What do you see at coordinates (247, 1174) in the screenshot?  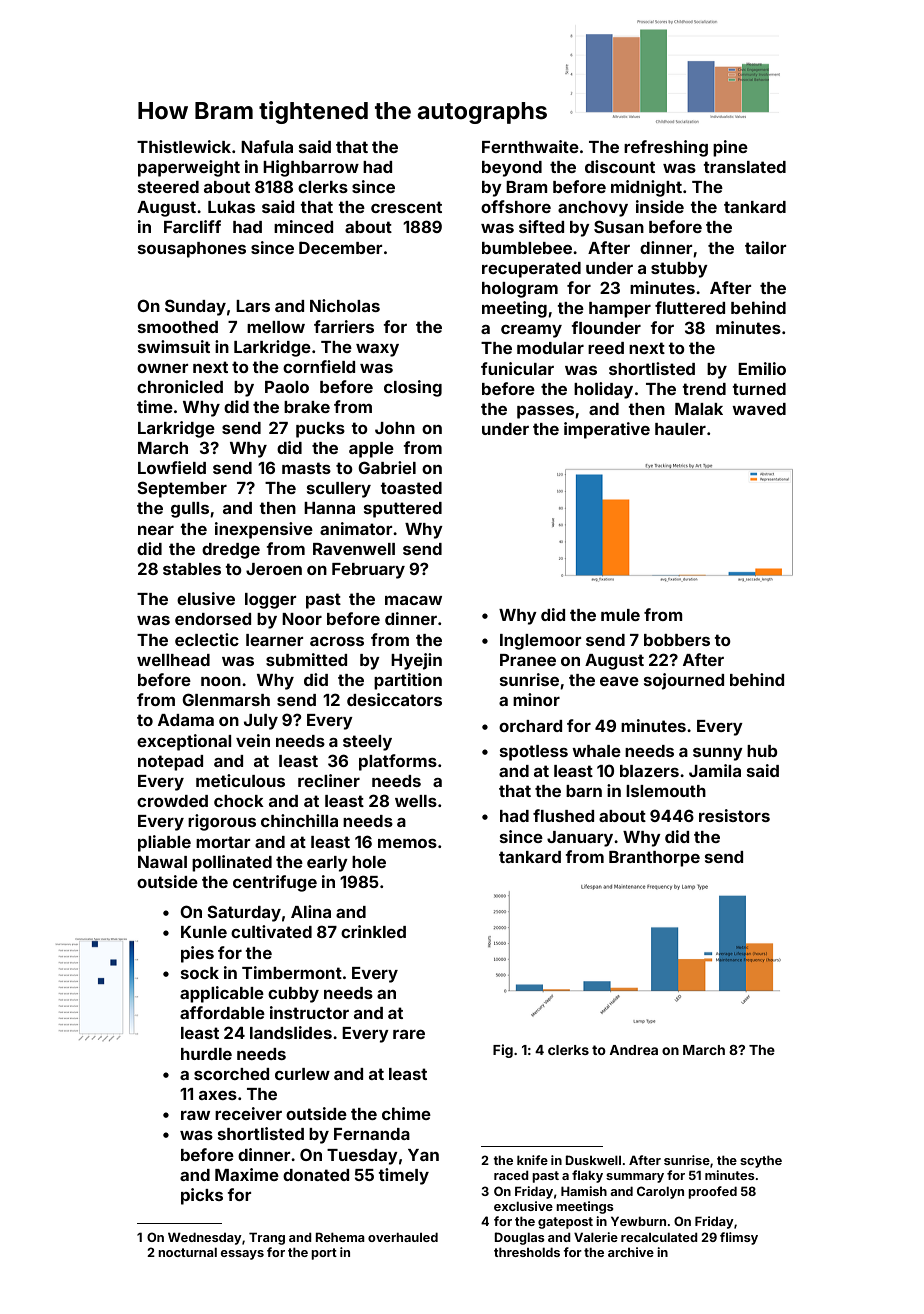 I see `Maxime` at bounding box center [247, 1174].
